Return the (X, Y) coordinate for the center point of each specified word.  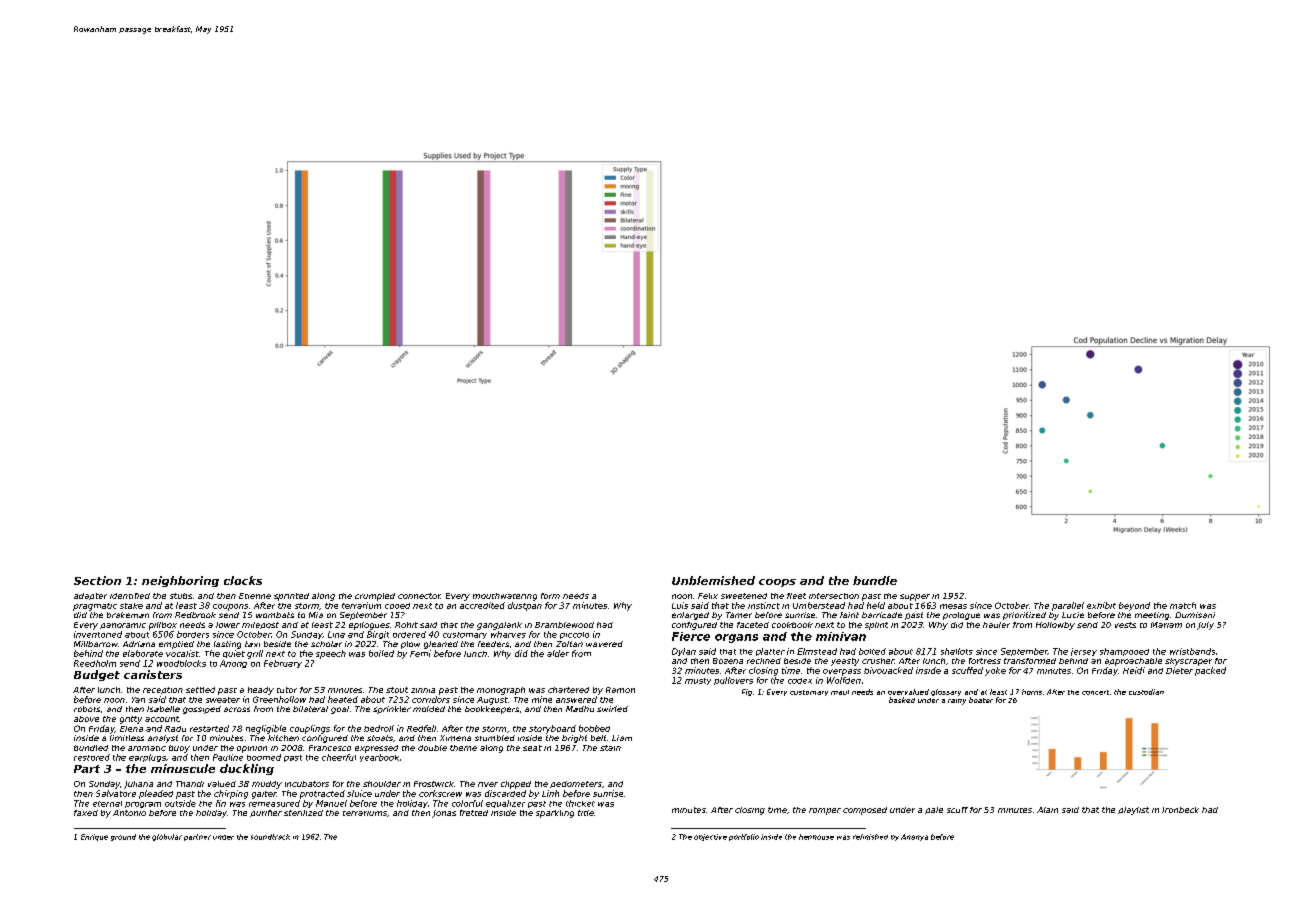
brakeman (128, 615)
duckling (247, 769)
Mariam (1166, 625)
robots (87, 709)
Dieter (1179, 670)
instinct (764, 605)
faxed (86, 813)
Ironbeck (1180, 810)
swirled (612, 709)
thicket (580, 803)
